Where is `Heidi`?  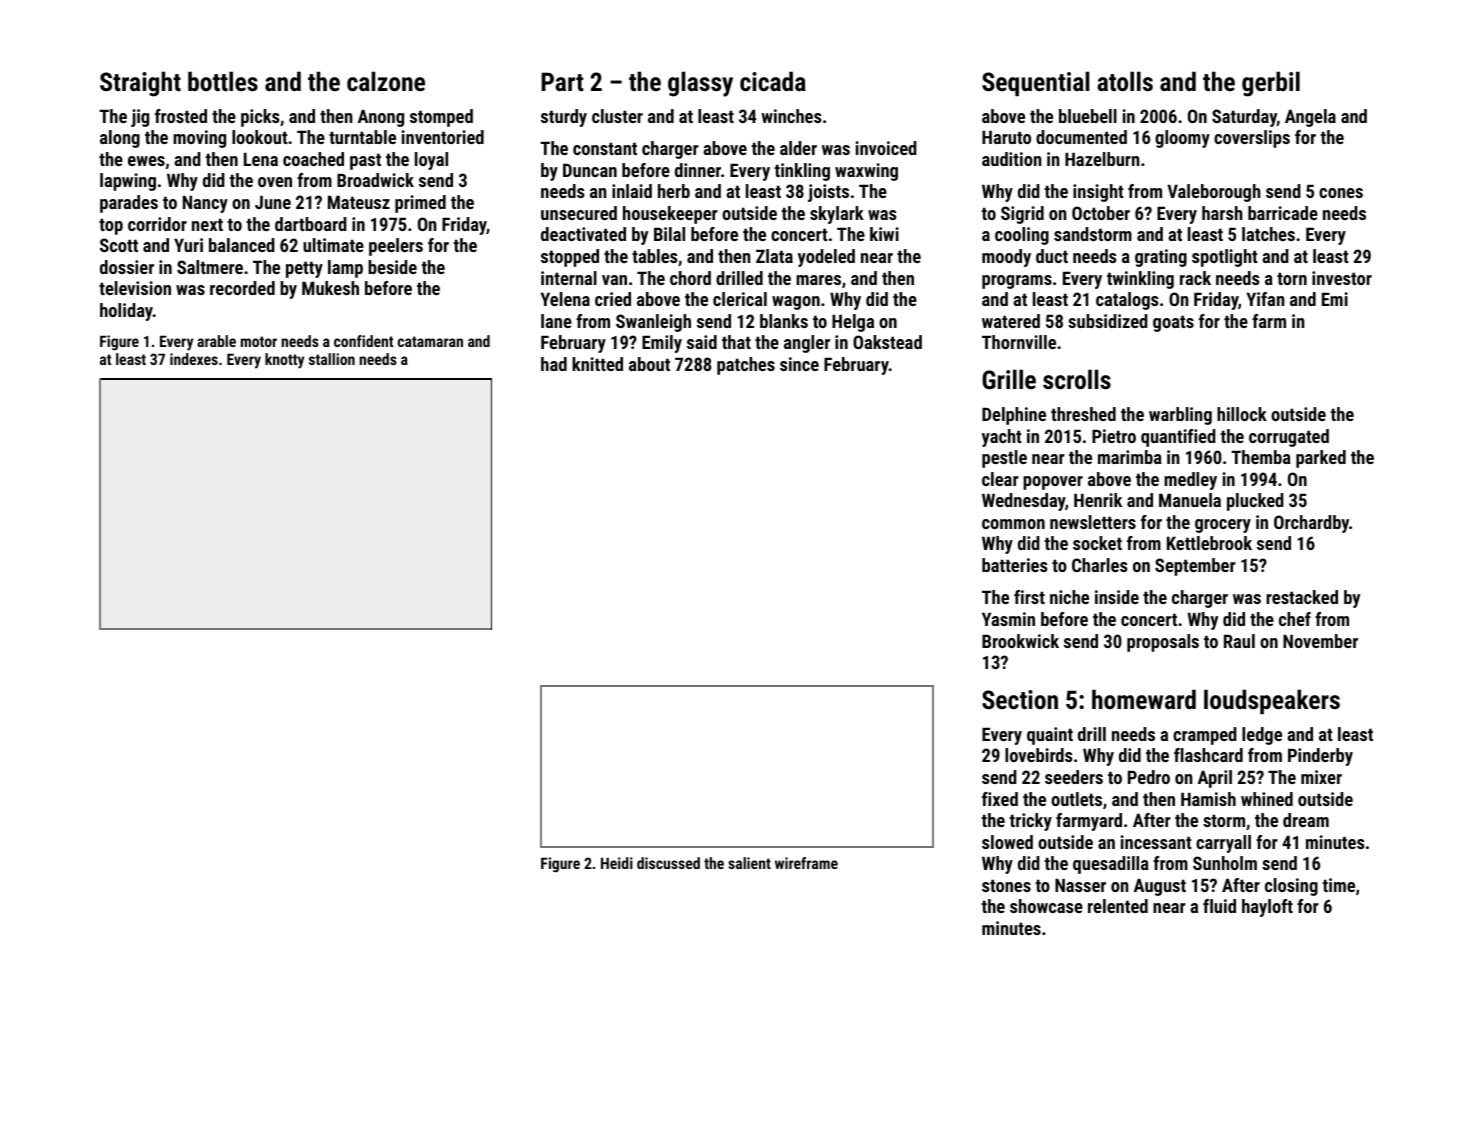 Heidi is located at coordinates (617, 863).
